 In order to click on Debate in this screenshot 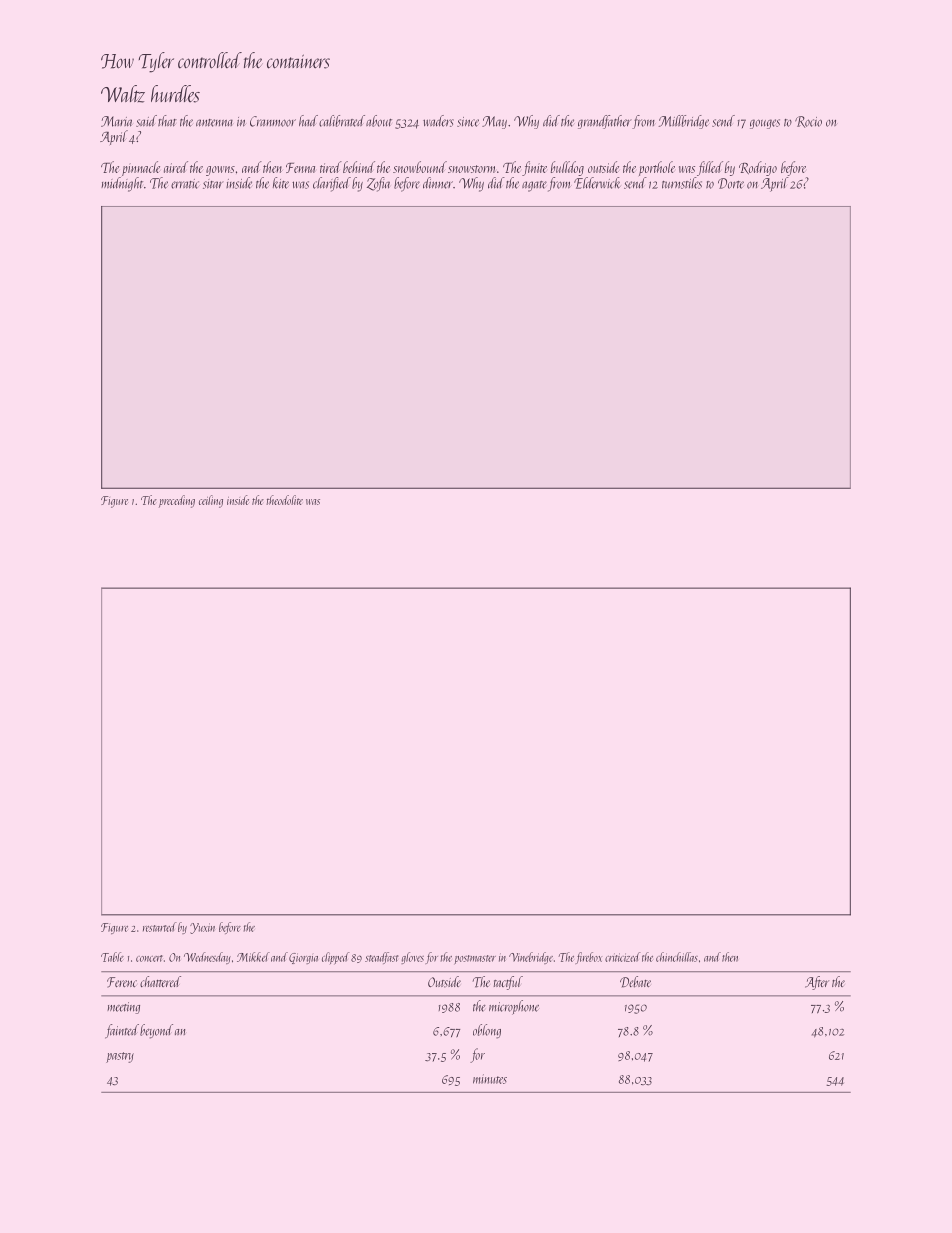, I will do `click(635, 982)`.
